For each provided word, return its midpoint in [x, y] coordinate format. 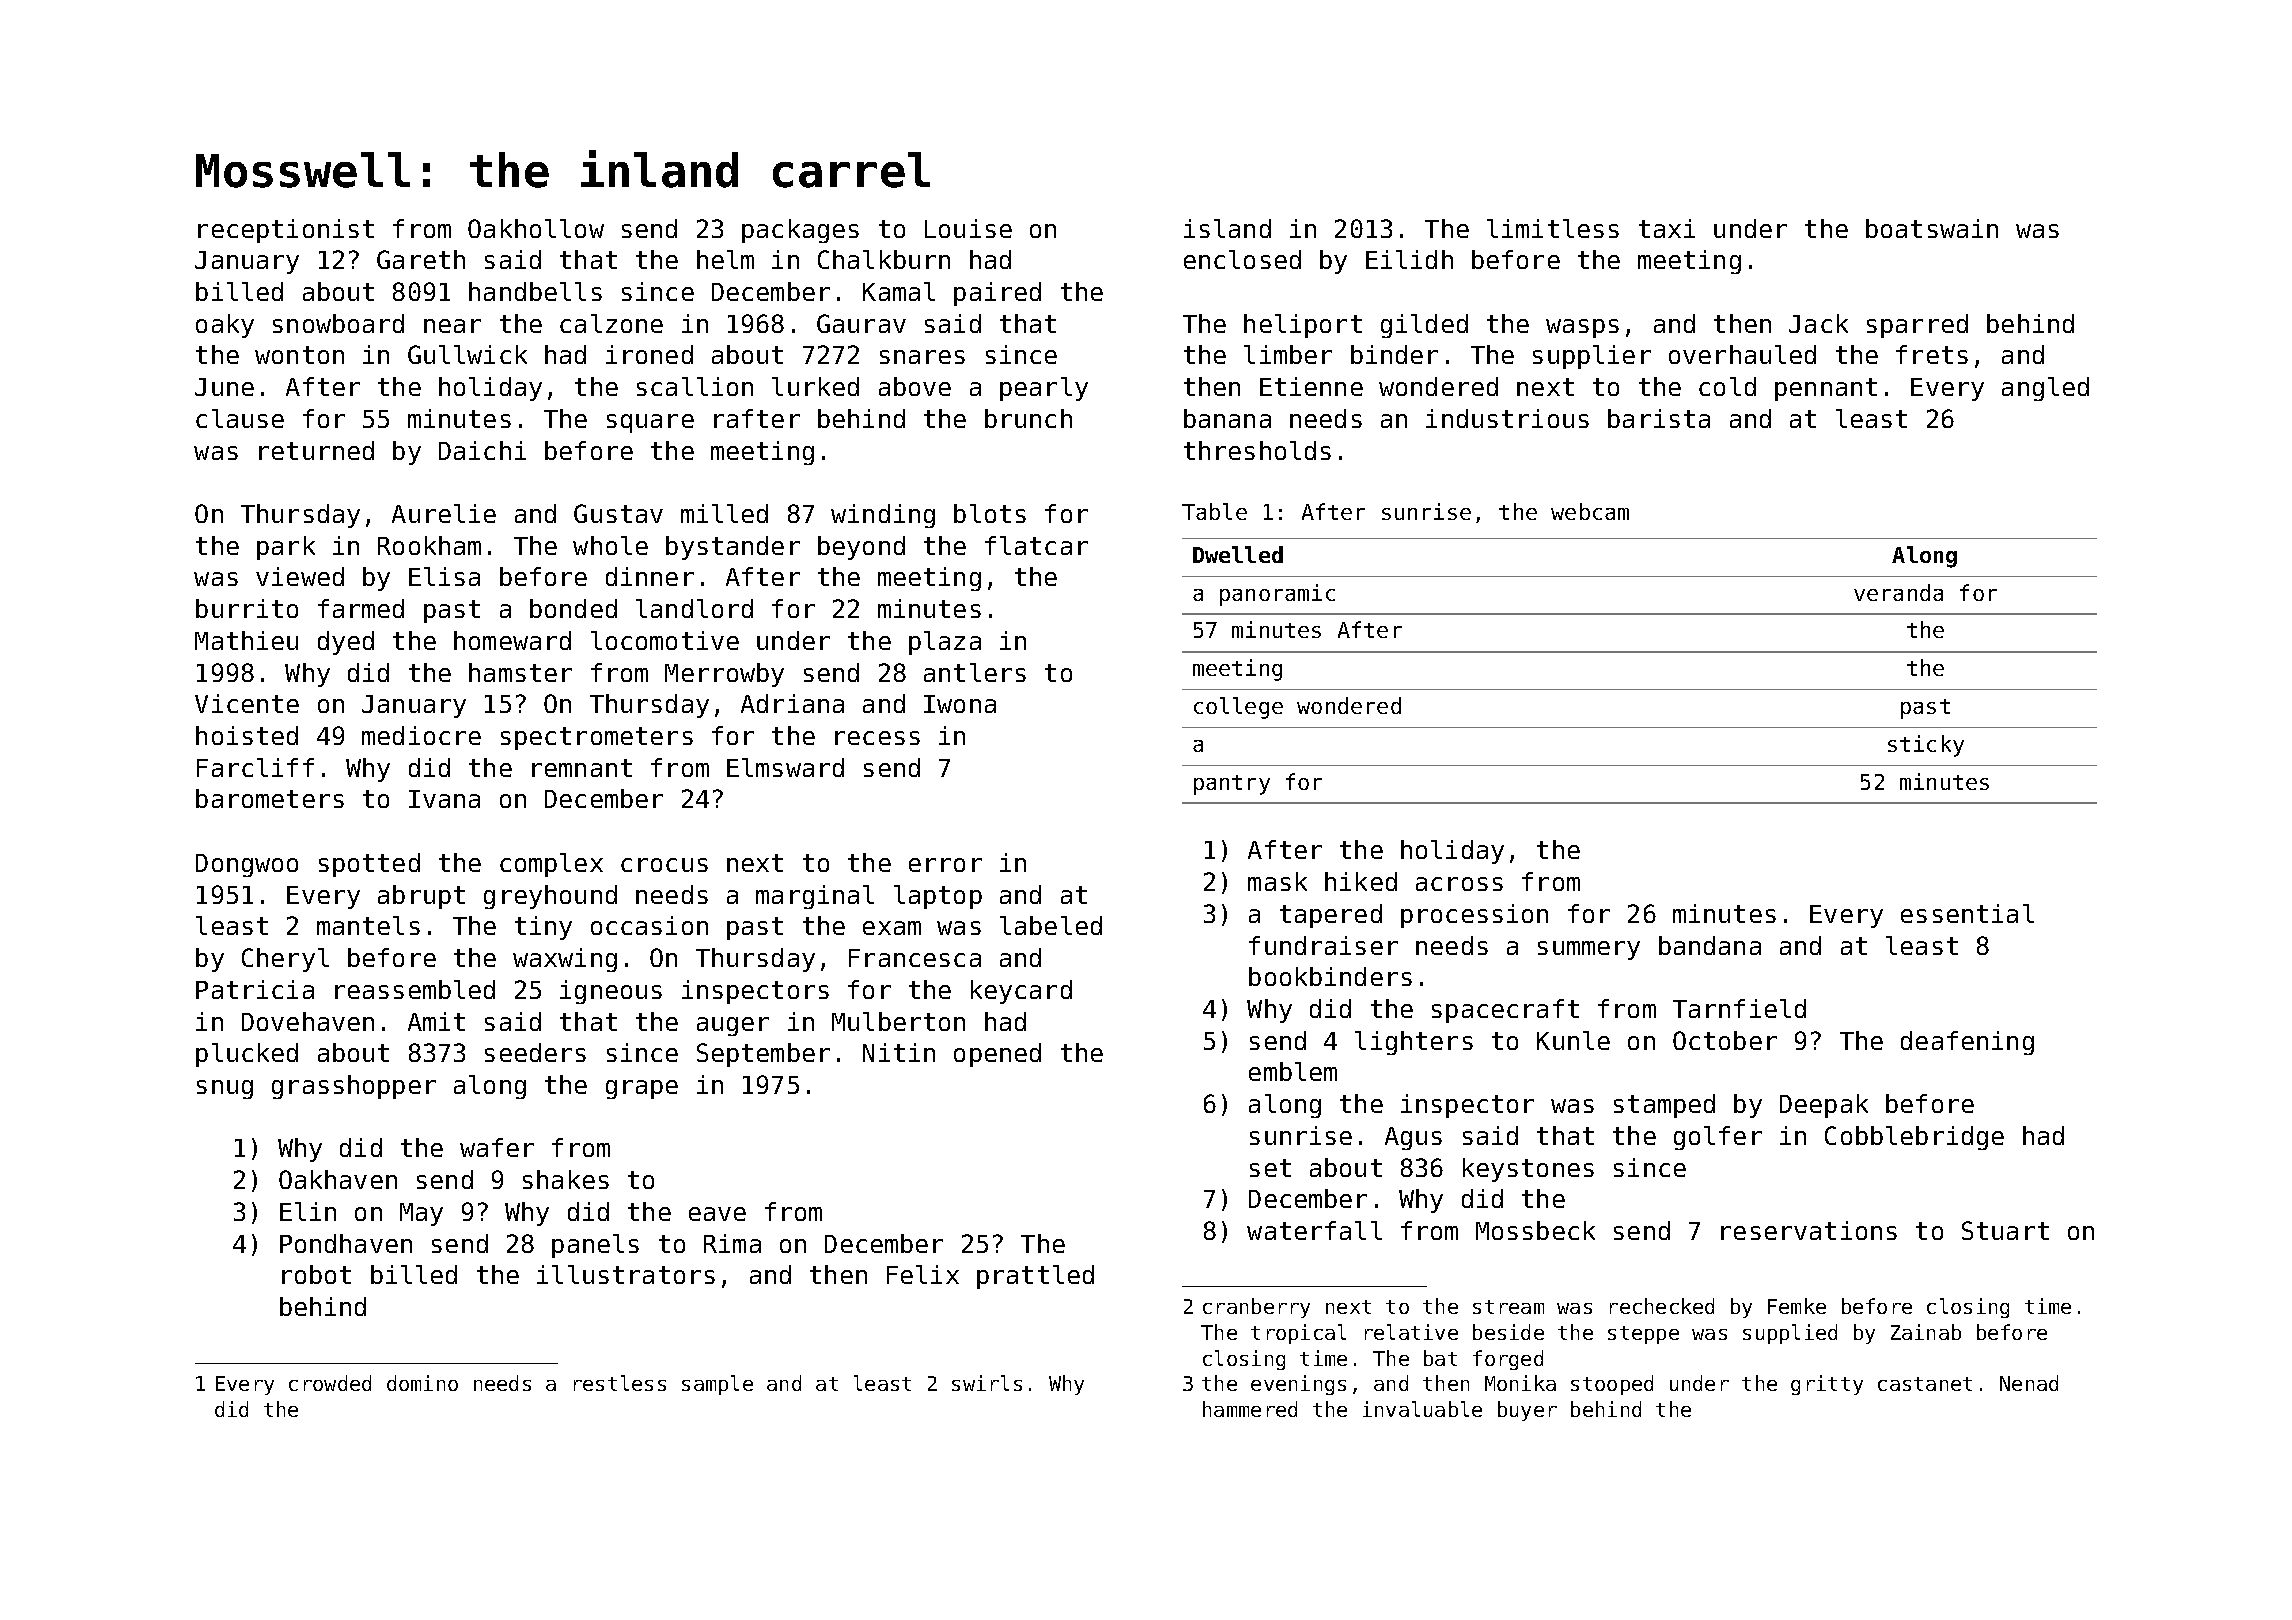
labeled [1051, 925]
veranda [1898, 592]
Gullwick [467, 354]
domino [422, 1383]
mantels [368, 925]
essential [1967, 913]
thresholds [1257, 450]
